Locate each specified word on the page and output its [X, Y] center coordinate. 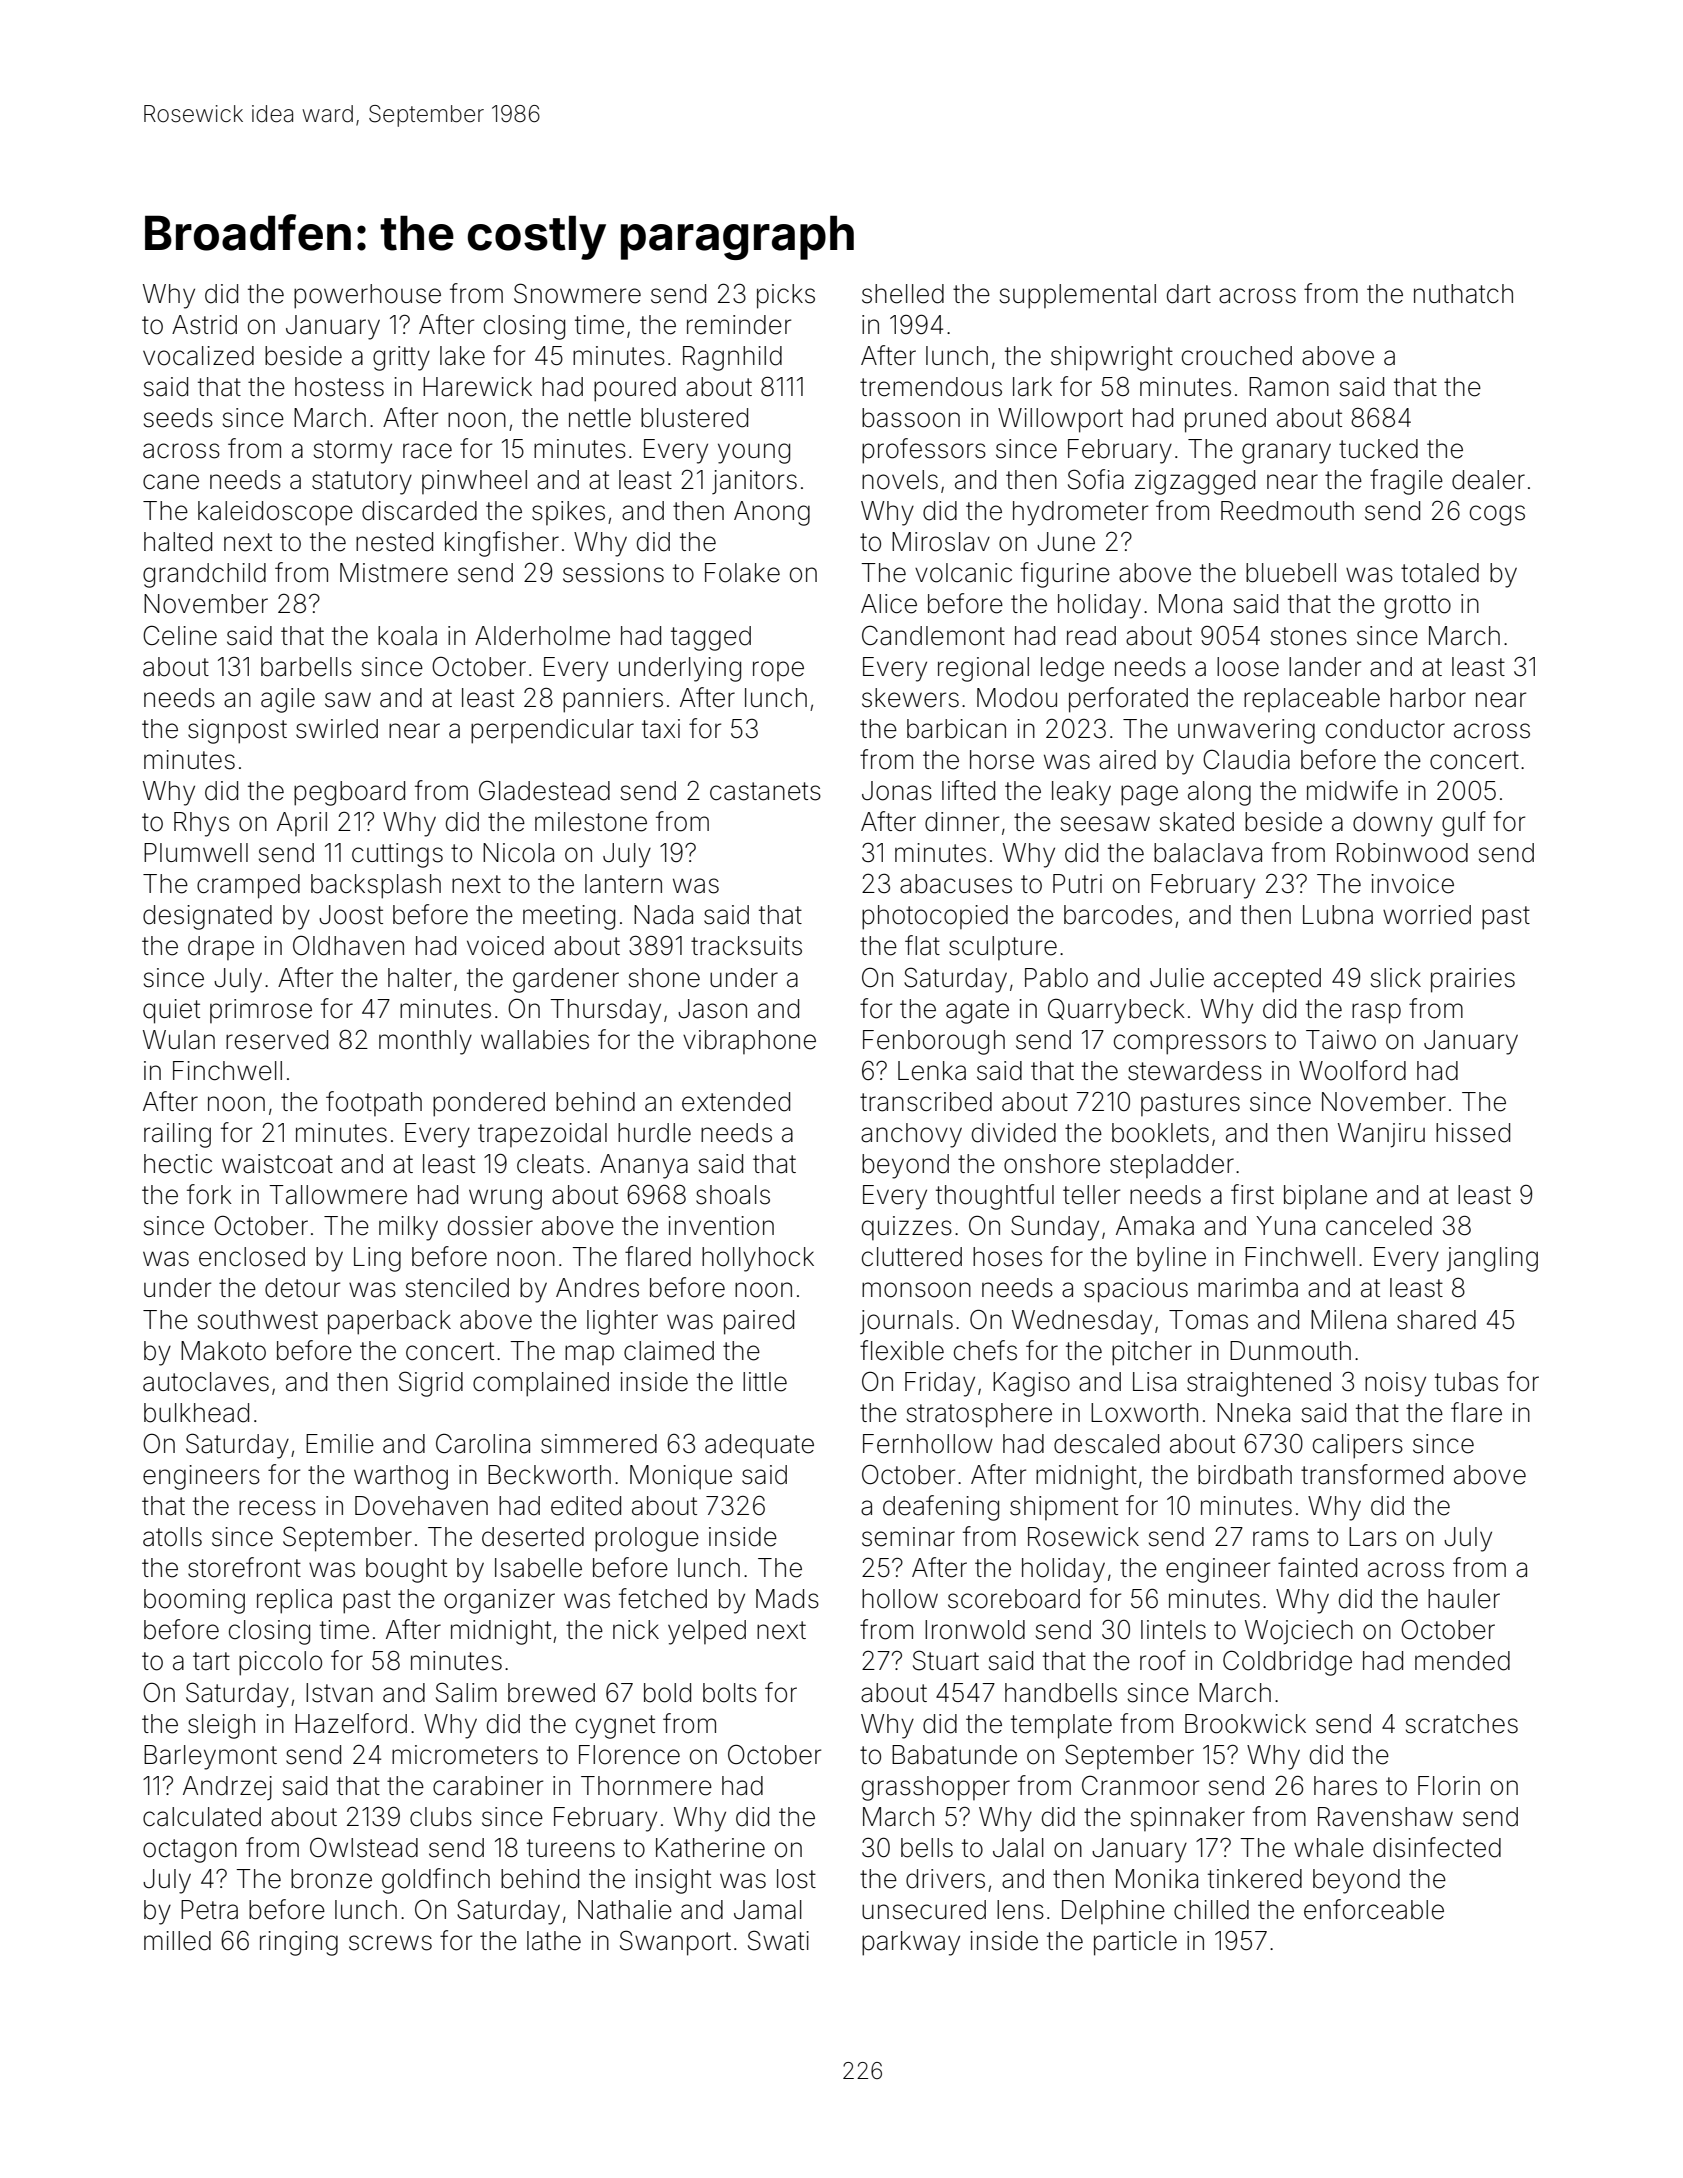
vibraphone [749, 1042]
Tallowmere [338, 1195]
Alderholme [542, 636]
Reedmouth [1287, 511]
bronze [331, 1879]
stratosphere [979, 1415]
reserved [277, 1040]
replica [294, 1601]
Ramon [1289, 387]
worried [1427, 915]
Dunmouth [1290, 1351]
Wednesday [1082, 1322]
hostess [339, 387]
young [754, 453]
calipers [1358, 1446]
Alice [889, 604]
